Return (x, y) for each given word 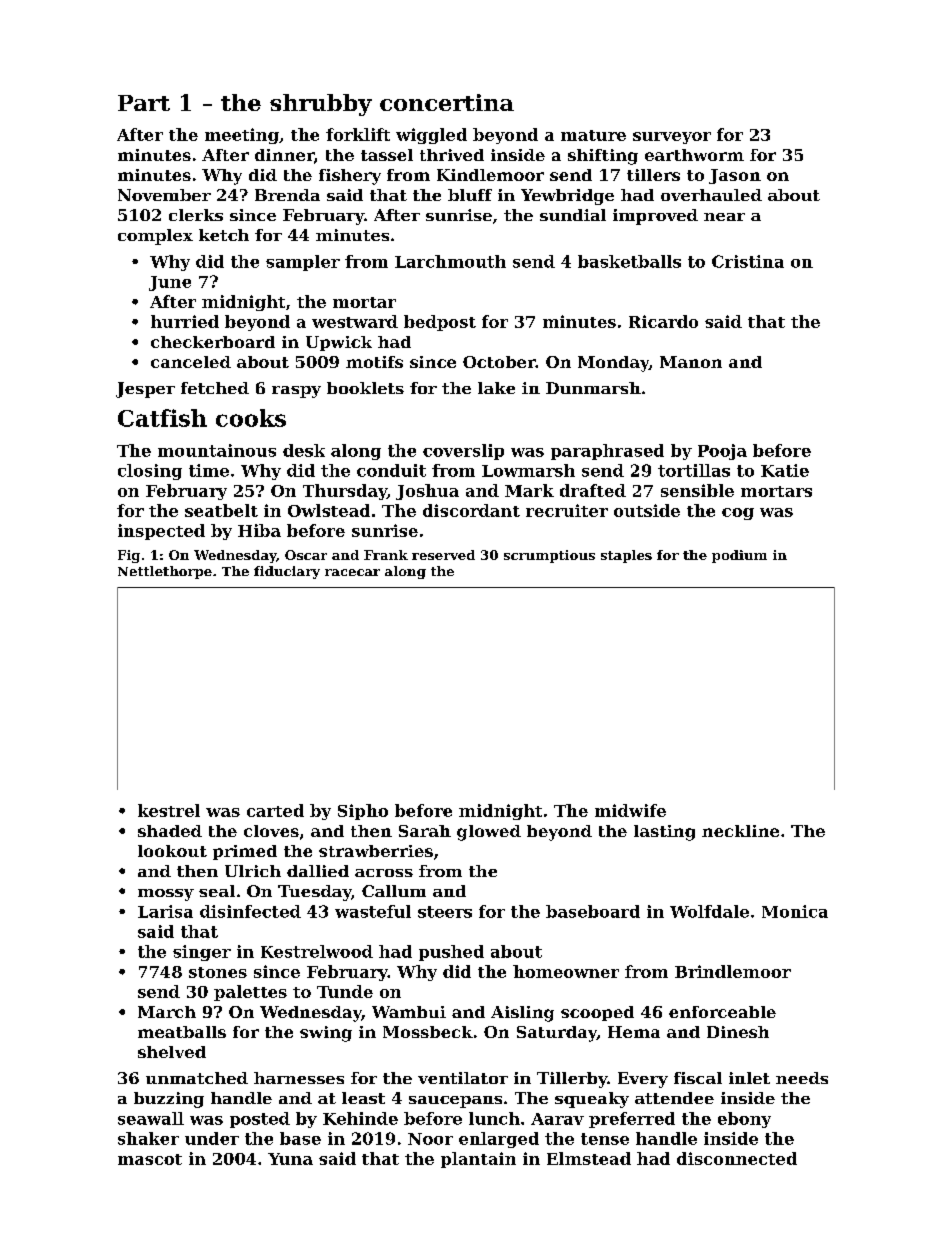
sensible (697, 490)
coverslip (463, 452)
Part (144, 103)
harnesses (299, 1078)
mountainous (217, 450)
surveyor (672, 138)
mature (593, 135)
